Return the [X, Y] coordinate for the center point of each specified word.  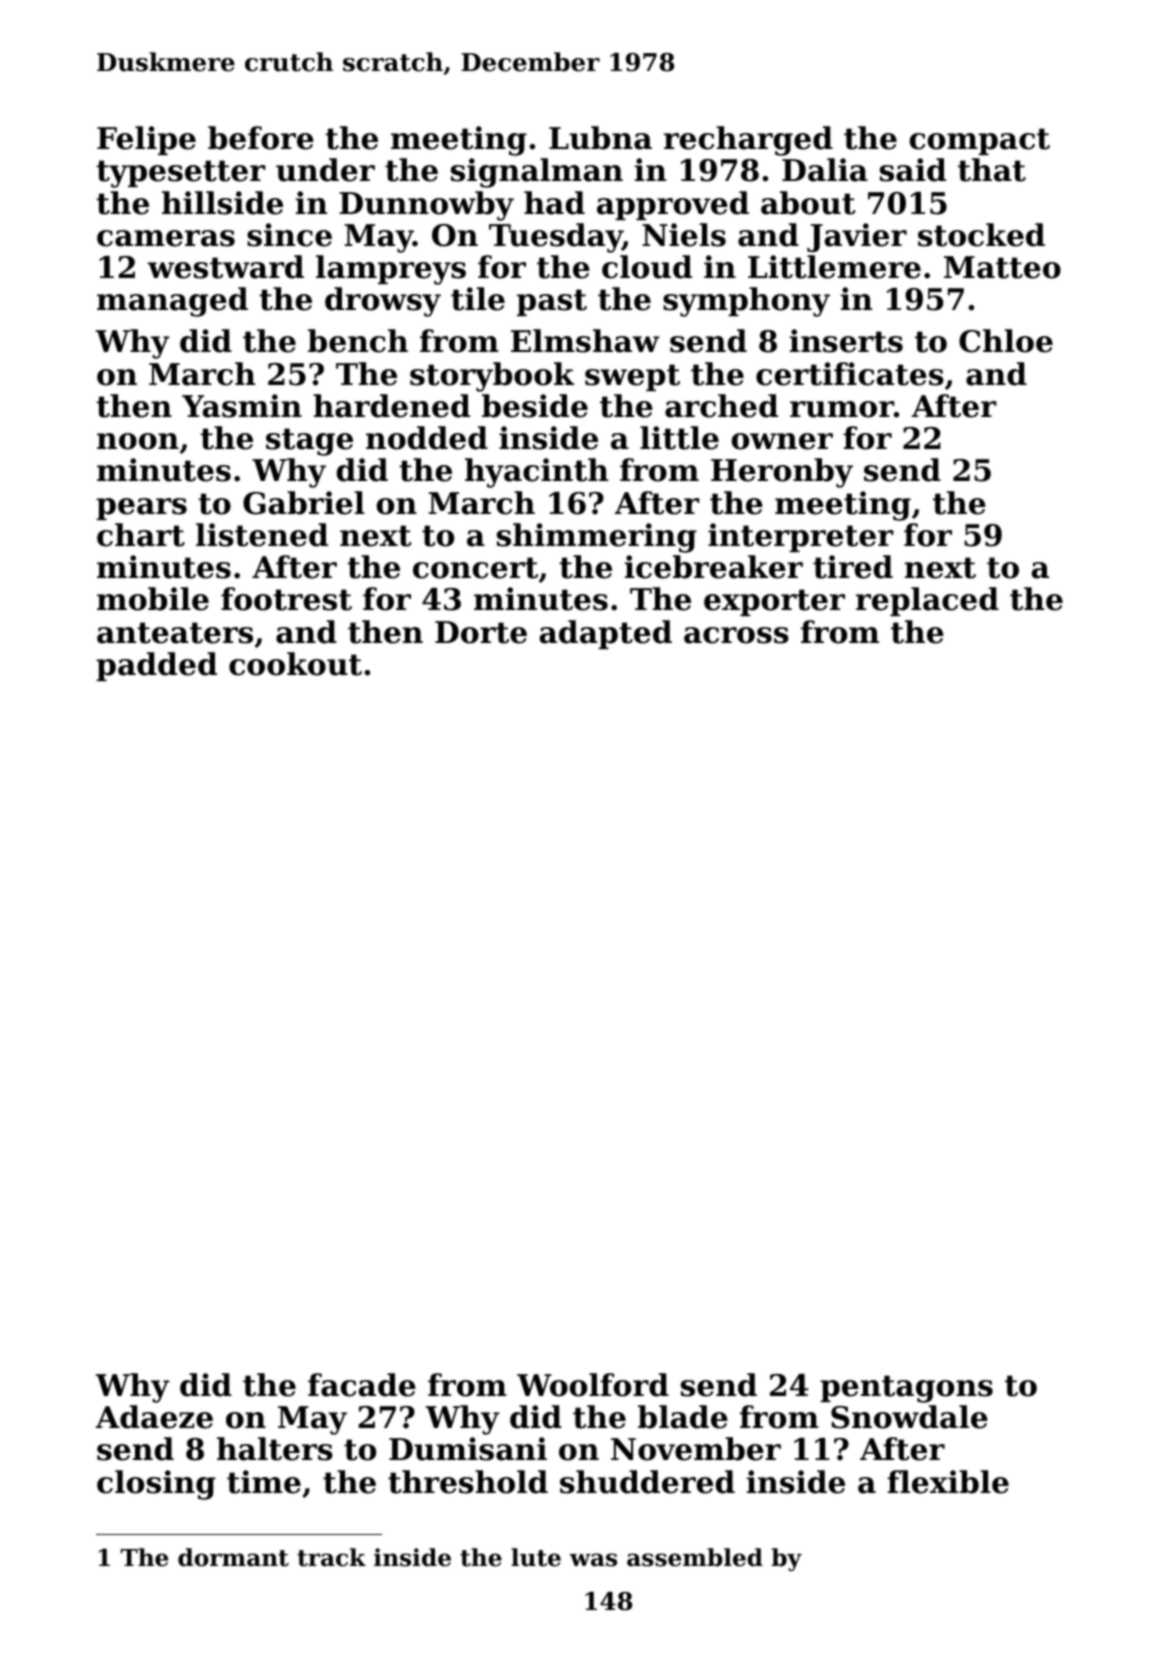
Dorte [481, 632]
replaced [927, 601]
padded [156, 666]
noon [138, 441]
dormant [233, 1557]
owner [782, 441]
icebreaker [714, 567]
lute [536, 1557]
